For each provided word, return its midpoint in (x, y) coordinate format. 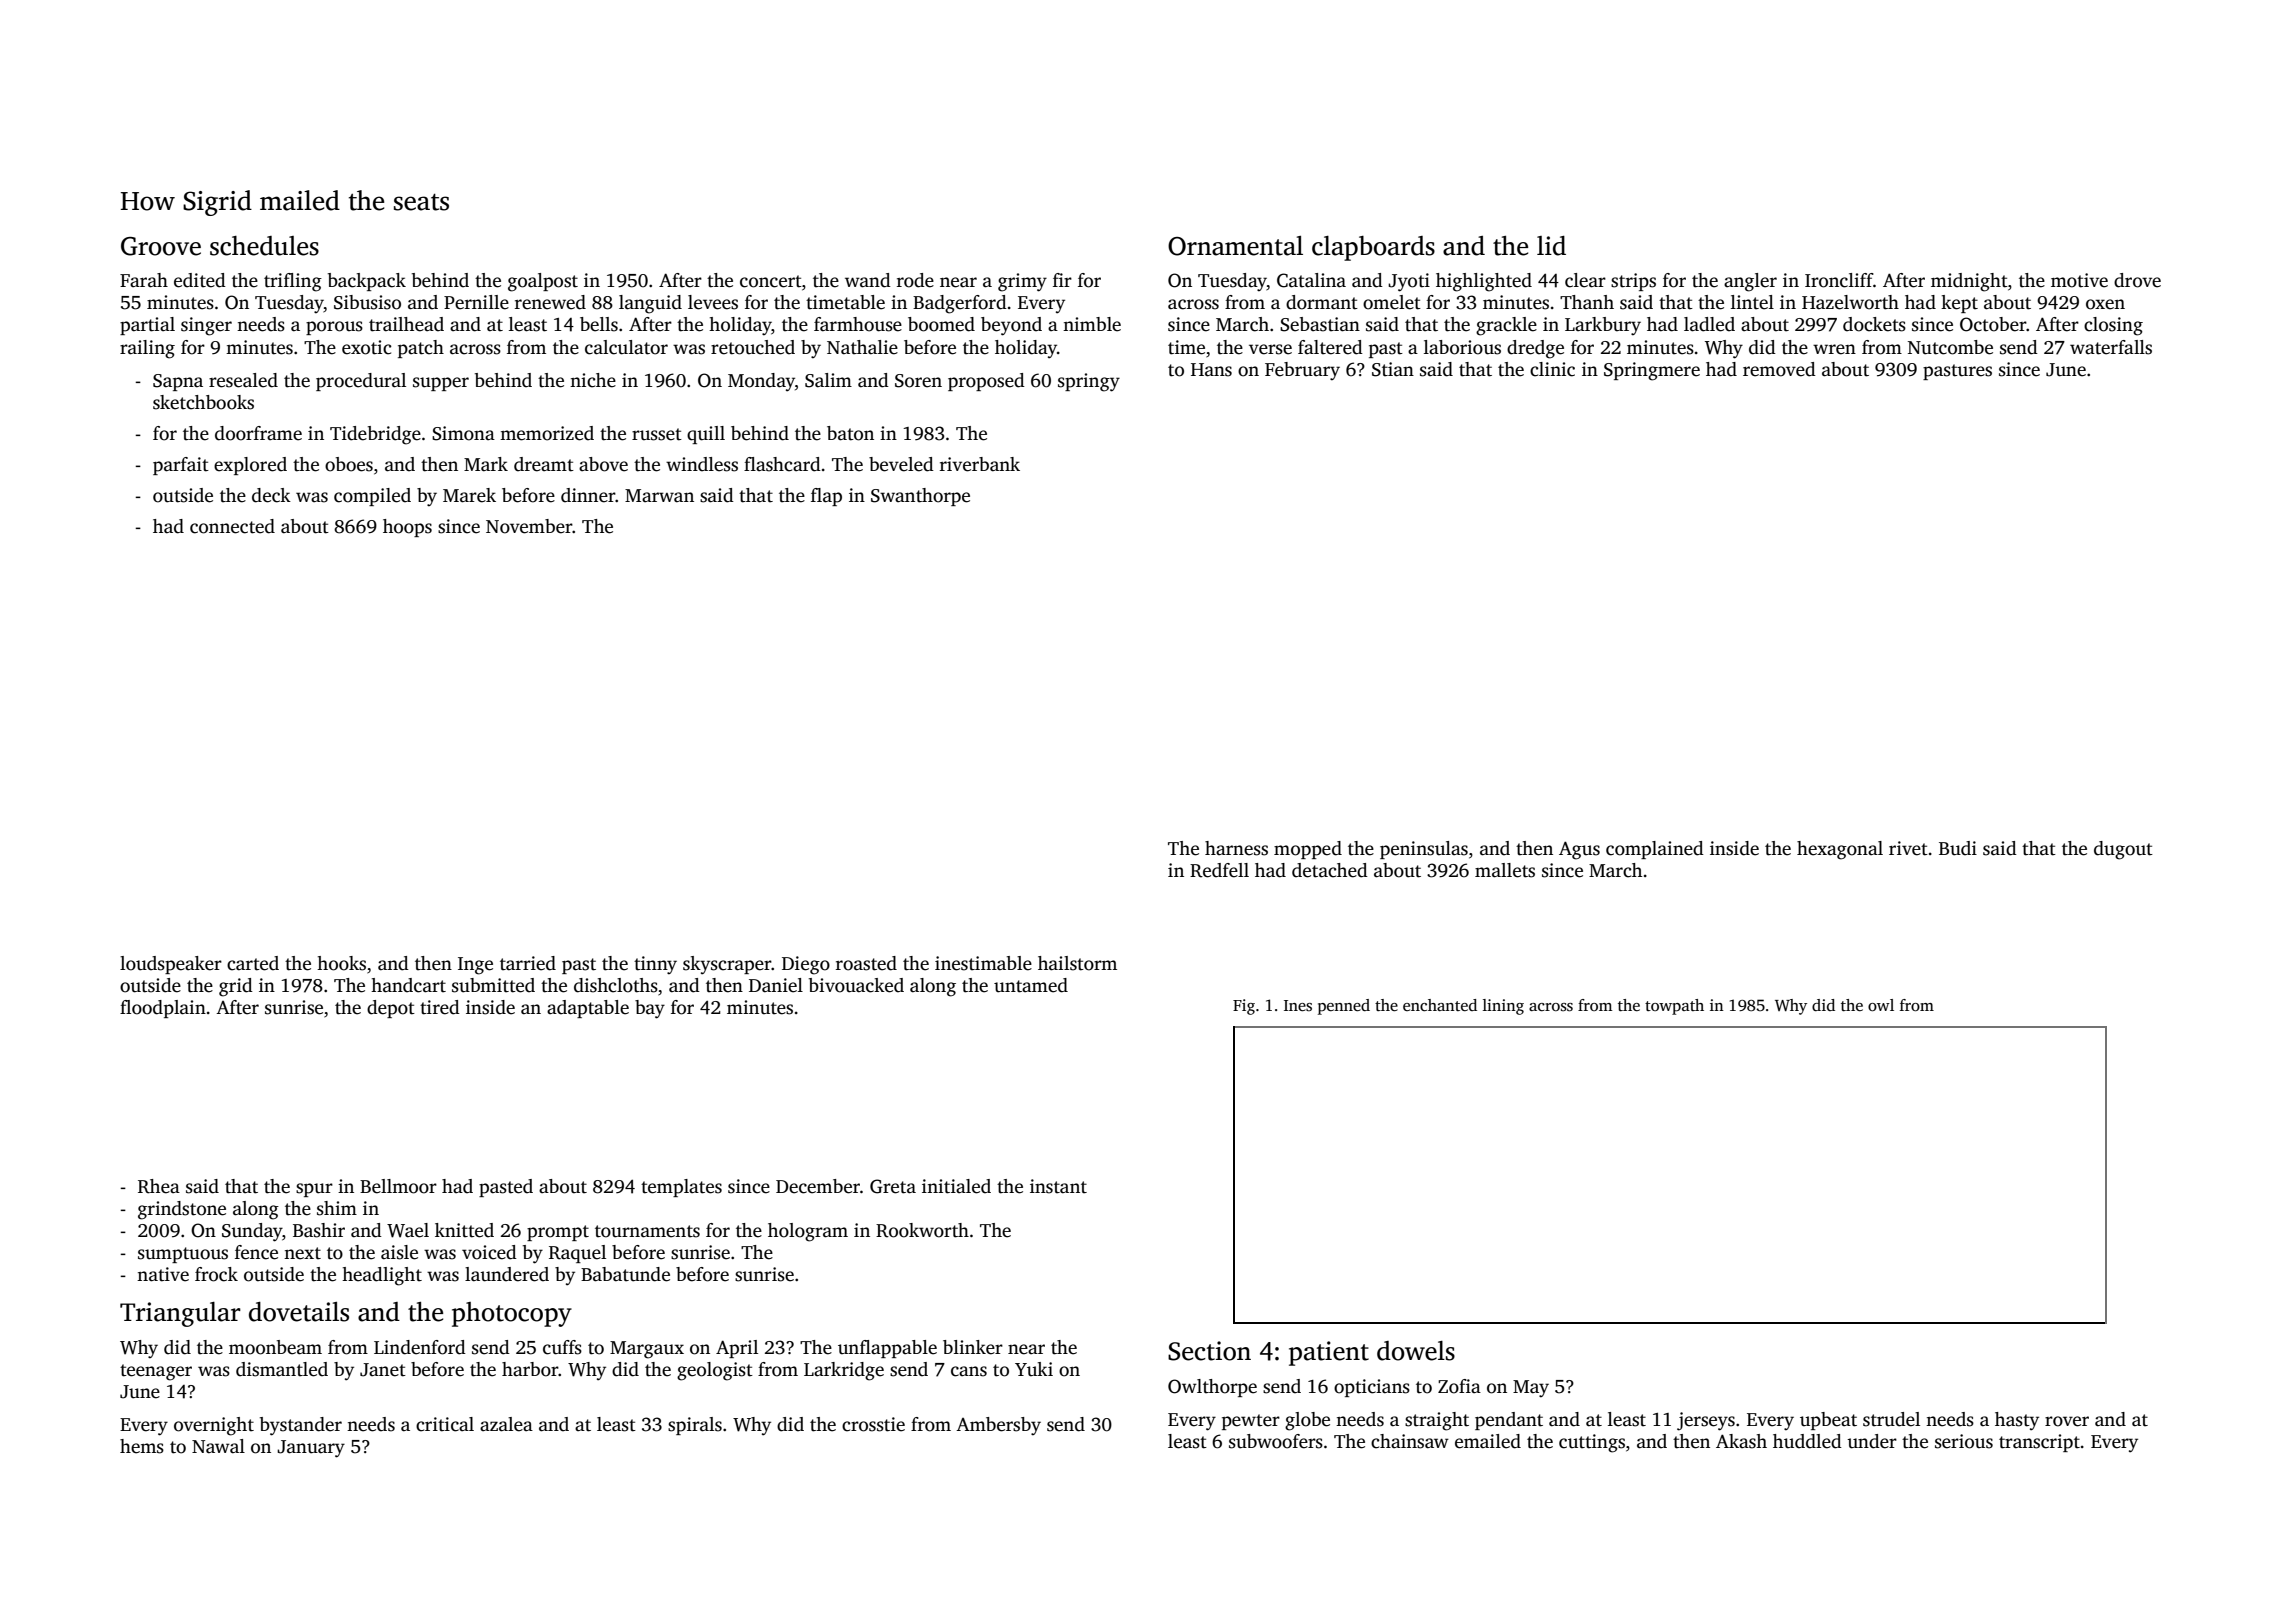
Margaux (647, 1350)
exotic (367, 347)
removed (1779, 369)
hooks (341, 963)
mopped (1308, 850)
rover (2067, 1421)
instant (1058, 1186)
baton (850, 433)
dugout (2123, 850)
